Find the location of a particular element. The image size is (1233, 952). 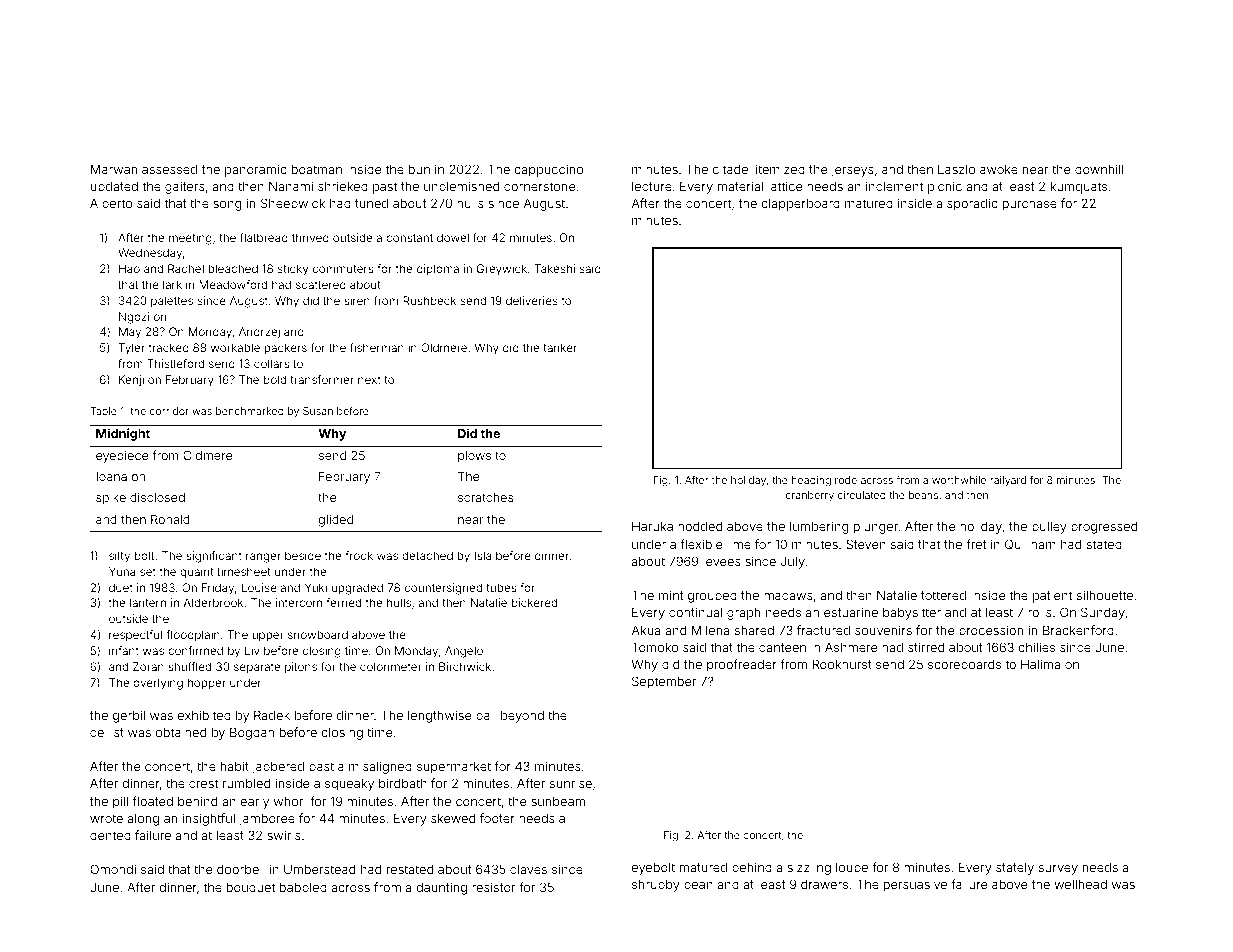

tanker is located at coordinates (560, 347).
